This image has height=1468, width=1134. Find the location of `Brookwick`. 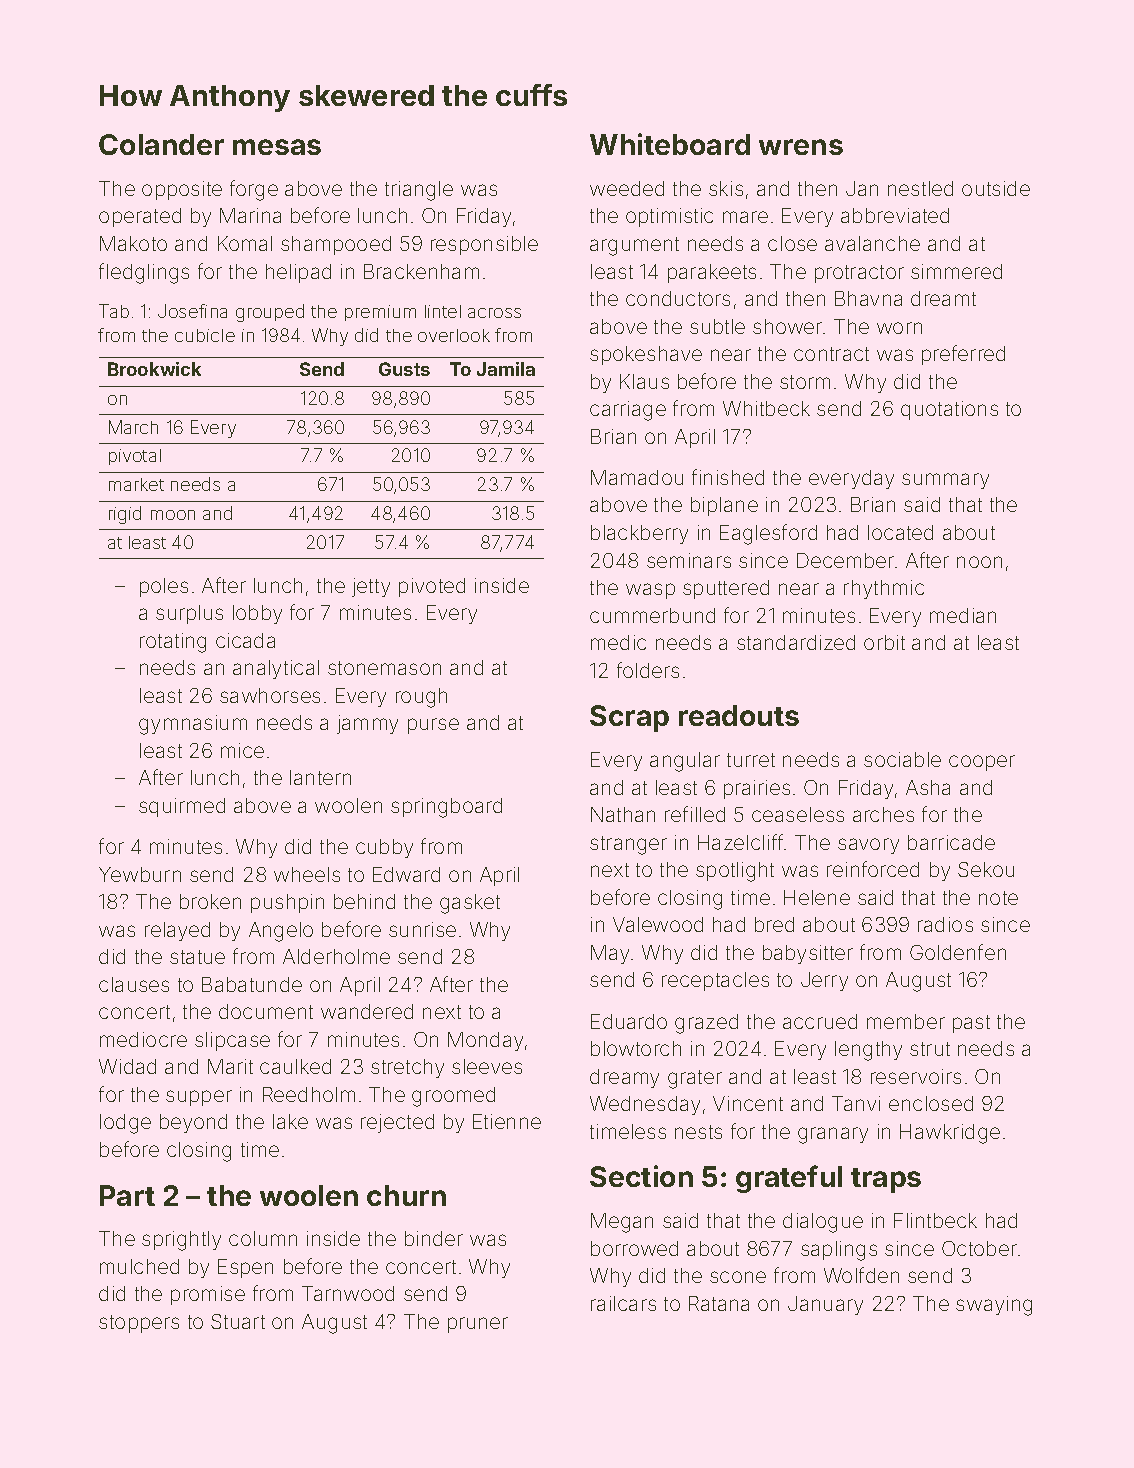

Brookwick is located at coordinates (154, 369).
